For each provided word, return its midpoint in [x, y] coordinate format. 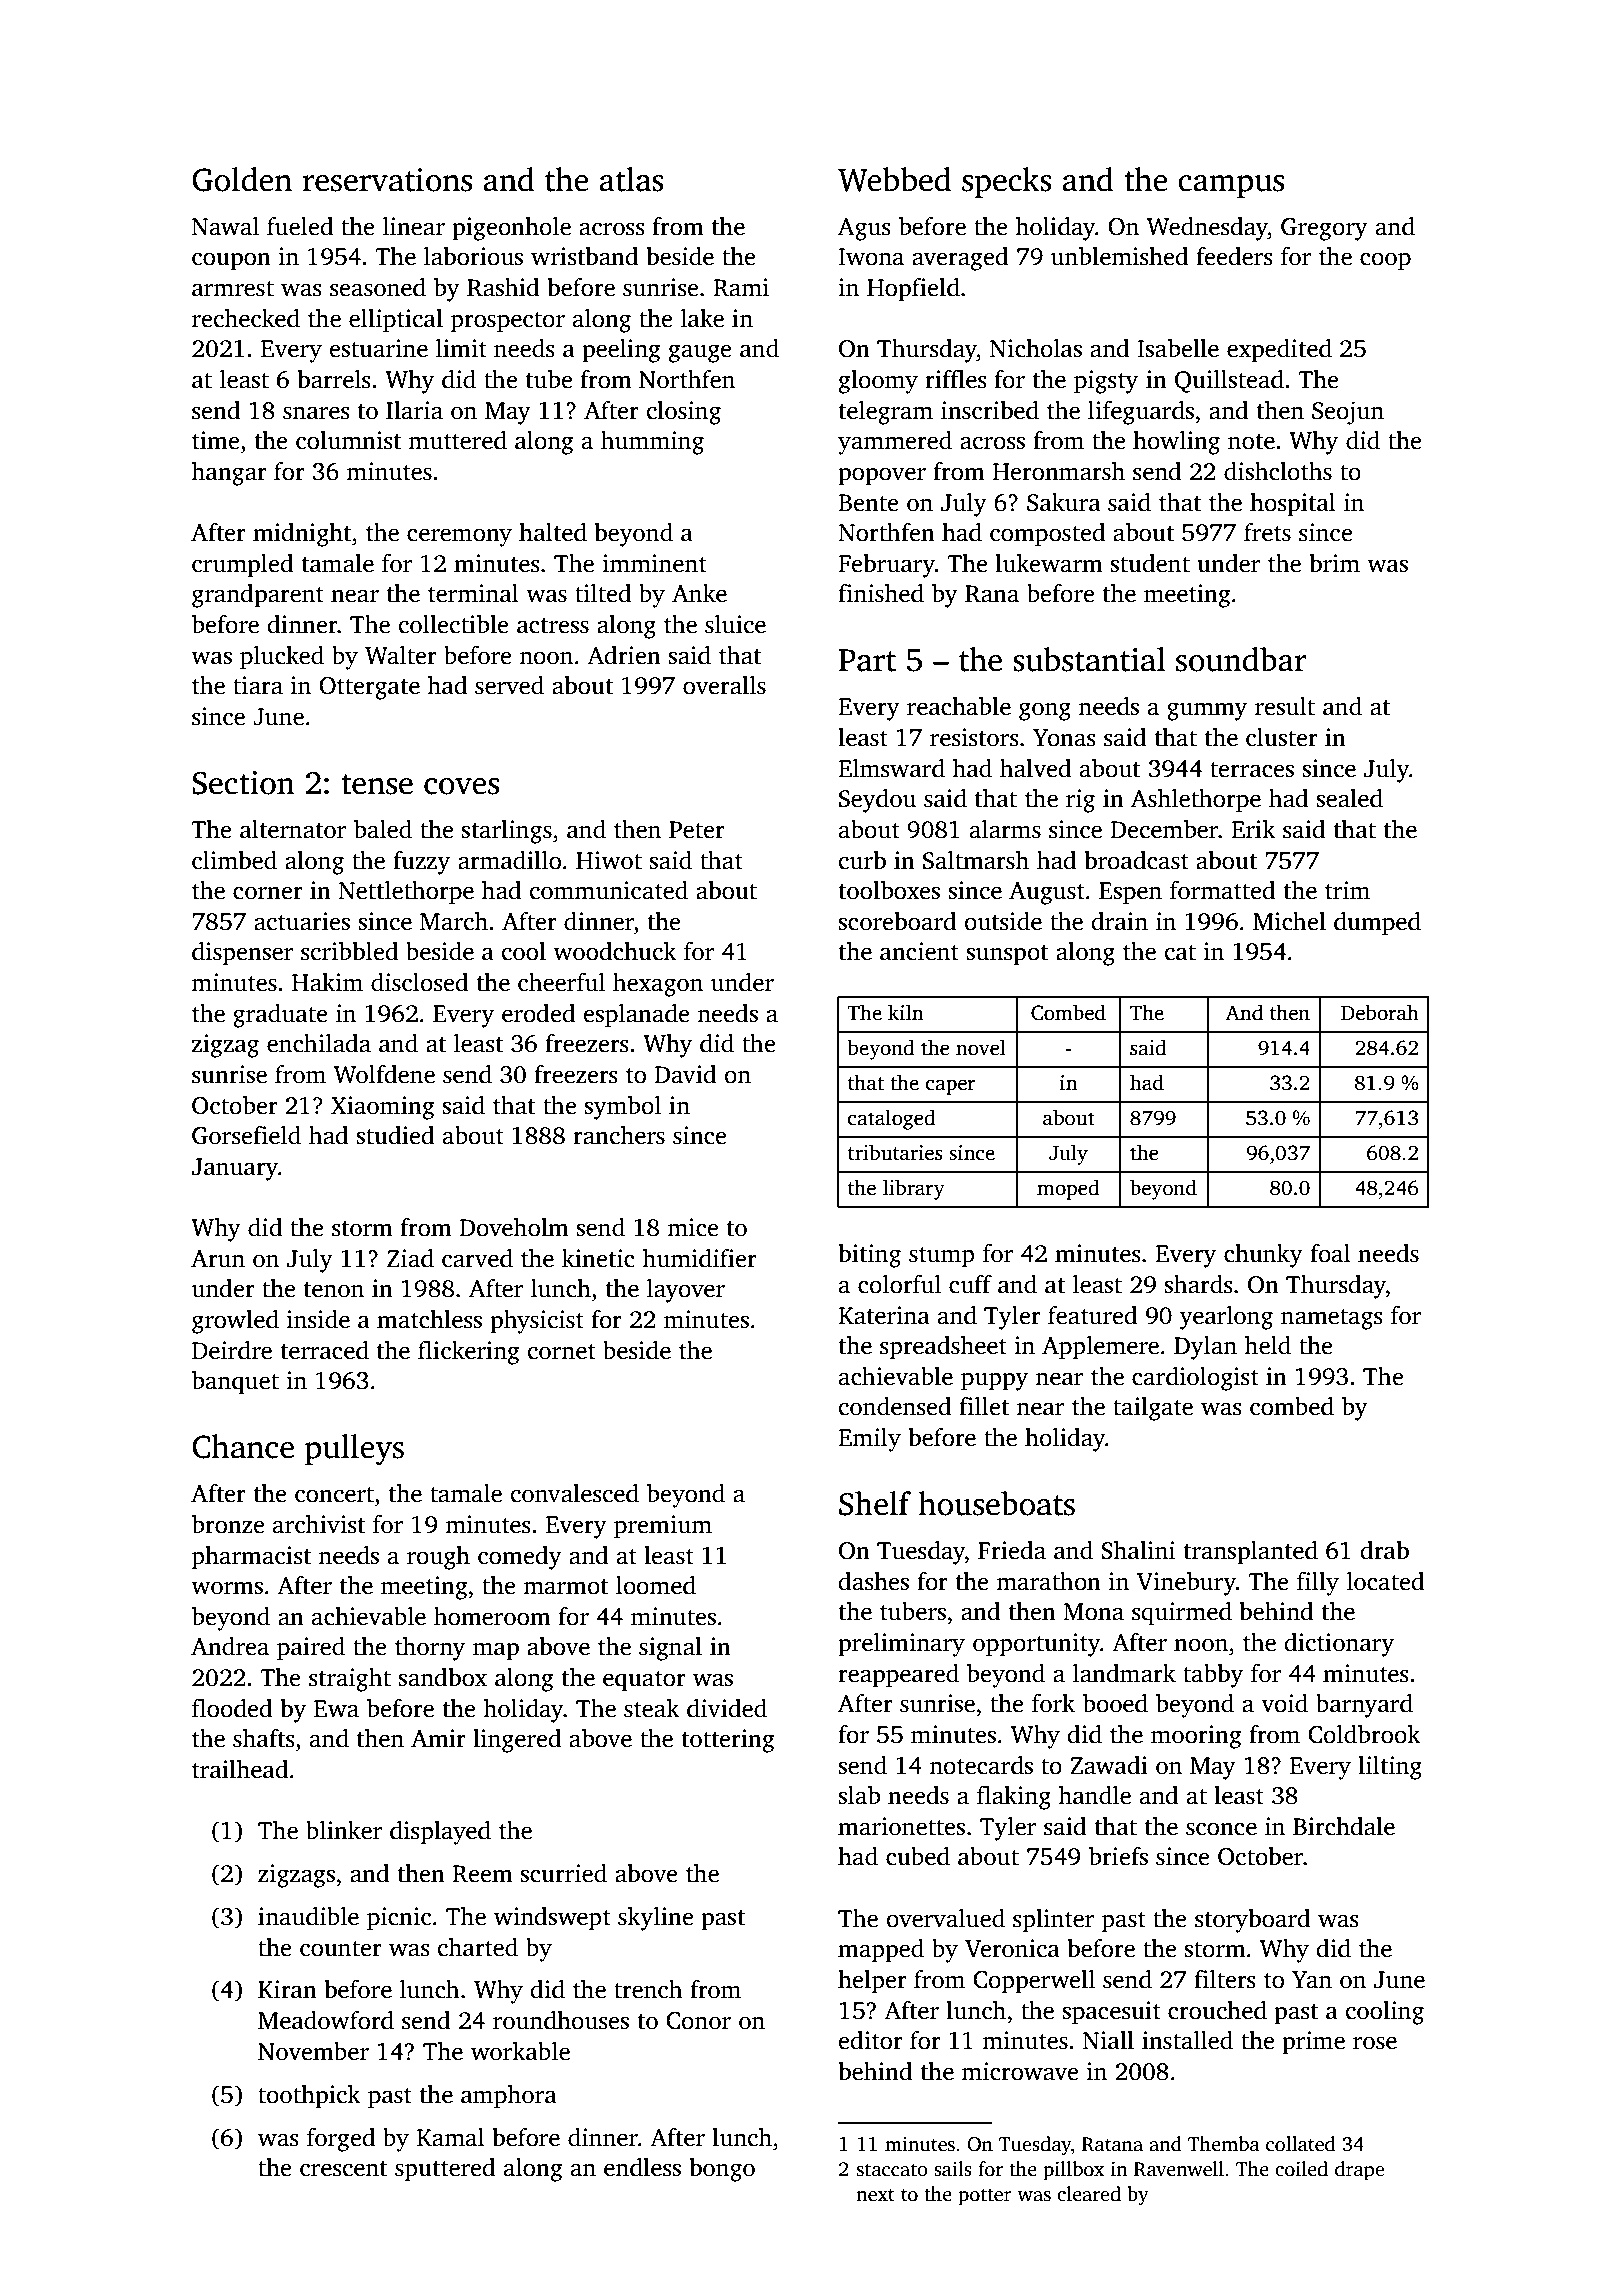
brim [1334, 563]
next [875, 2195]
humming [652, 443]
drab [1385, 1550]
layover [686, 1291]
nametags [1332, 1319]
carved [477, 1258]
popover [882, 476]
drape [1359, 2171]
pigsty [1106, 382]
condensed [895, 1406]
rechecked [246, 318]
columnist [348, 440]
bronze [228, 1524]
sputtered [445, 2170]
